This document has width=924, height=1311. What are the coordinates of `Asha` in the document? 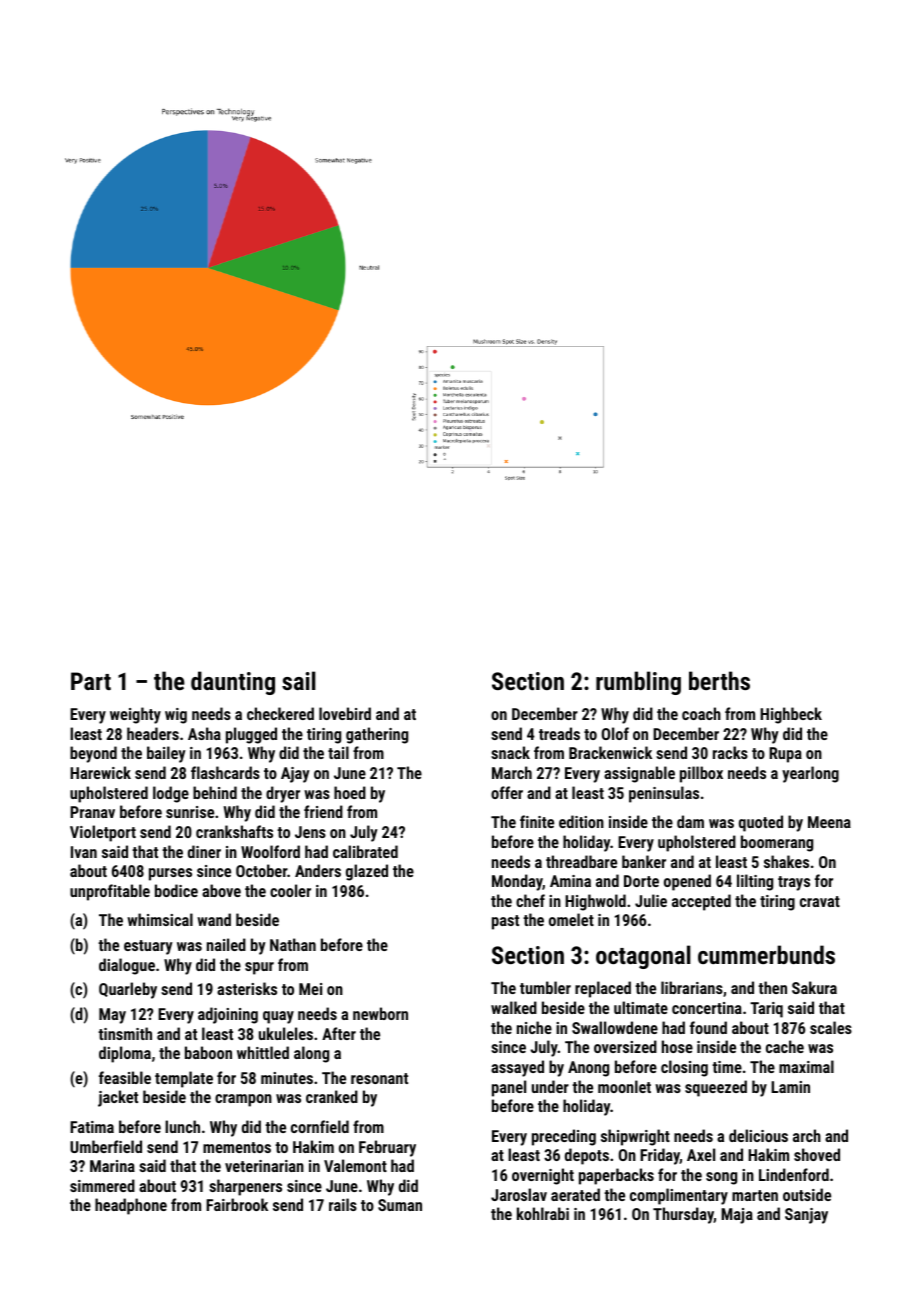 It's located at (204, 733).
